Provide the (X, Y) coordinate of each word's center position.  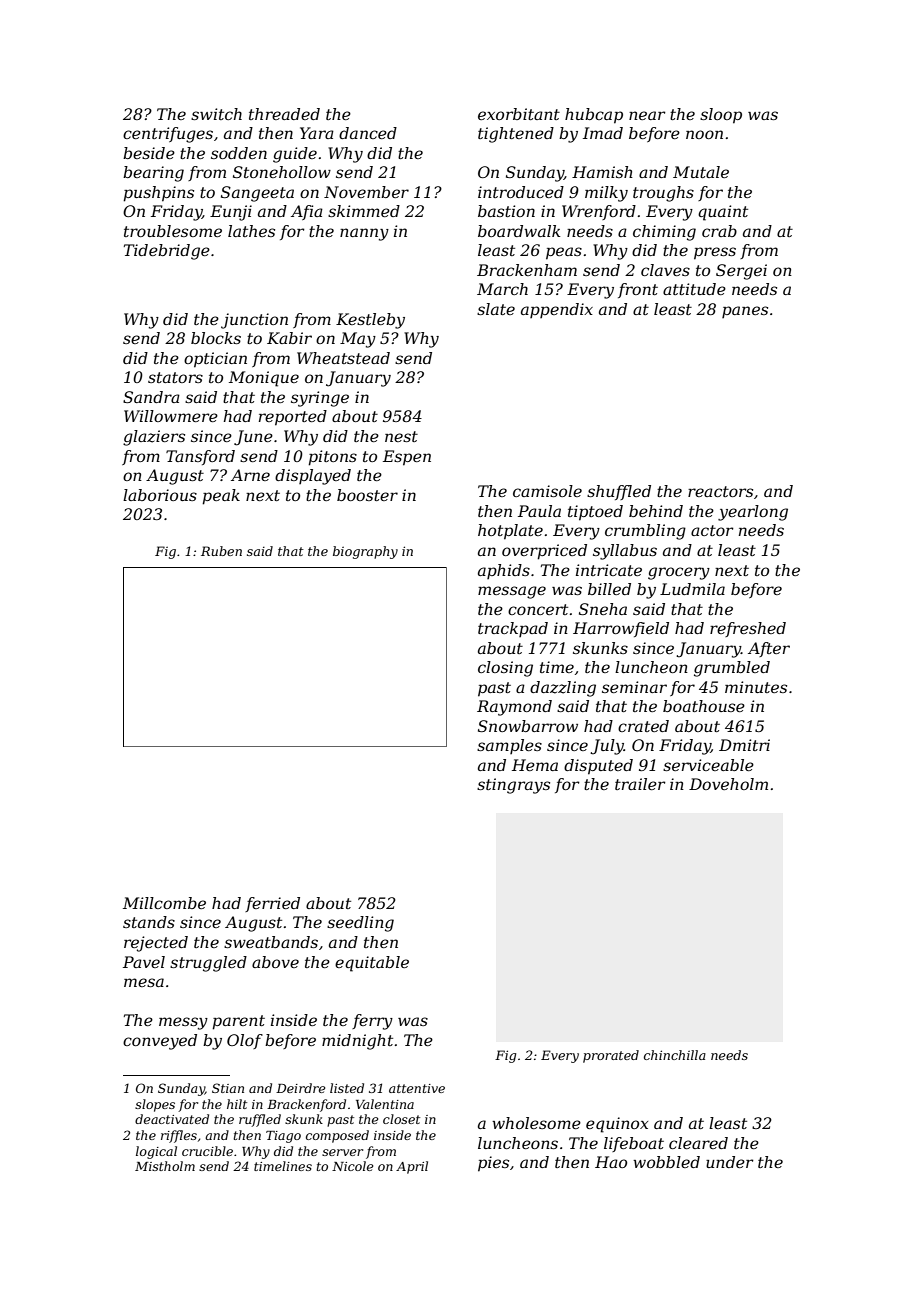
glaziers (154, 438)
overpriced (544, 552)
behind (656, 511)
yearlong (753, 513)
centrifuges (168, 135)
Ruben (221, 551)
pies (493, 1164)
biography (365, 552)
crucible (207, 1151)
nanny (364, 234)
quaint (723, 213)
